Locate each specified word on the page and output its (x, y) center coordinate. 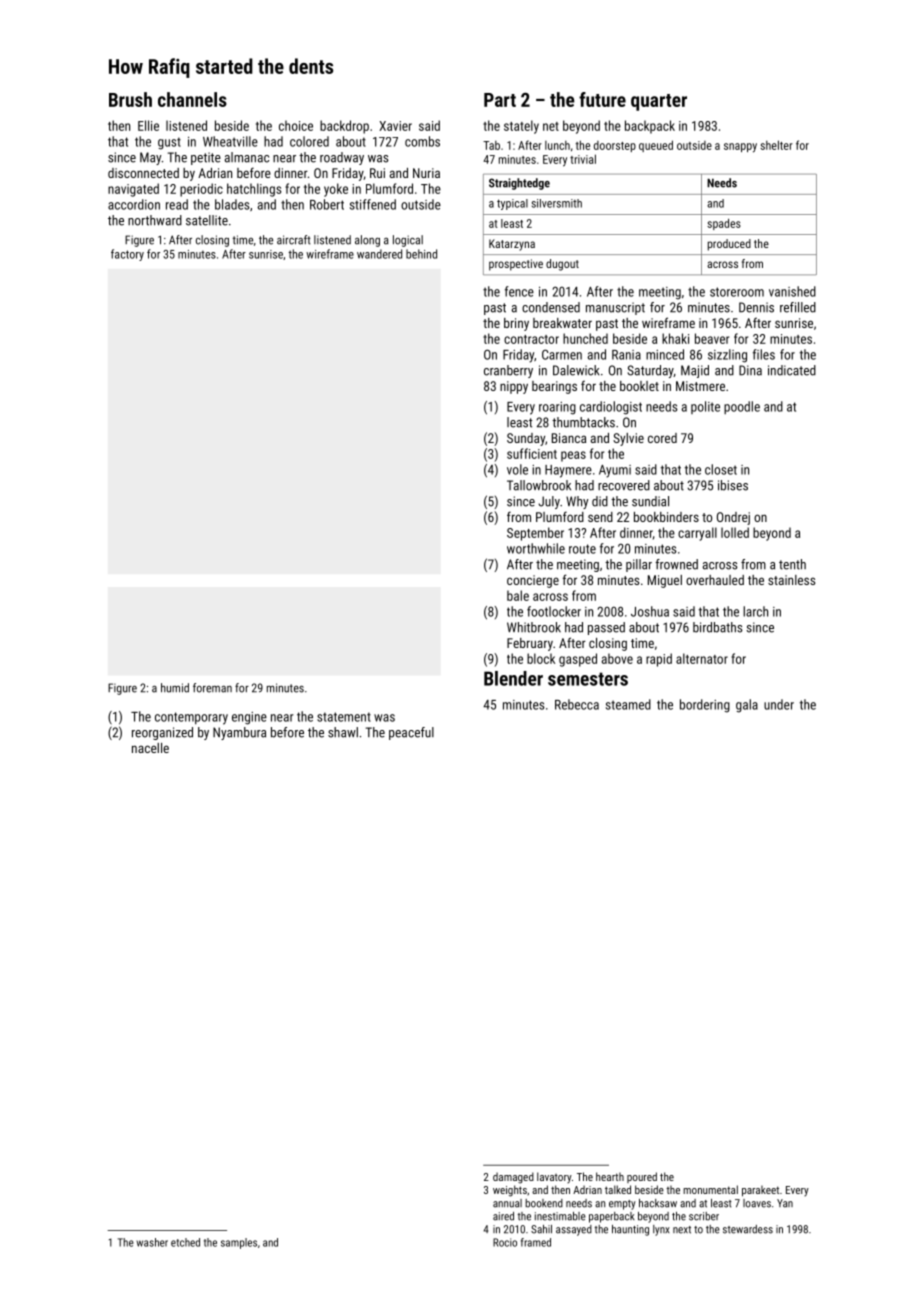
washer (152, 1242)
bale (518, 595)
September (535, 534)
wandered (379, 254)
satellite (207, 220)
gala (747, 706)
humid (175, 688)
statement (344, 717)
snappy (740, 148)
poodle (742, 407)
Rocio (505, 1242)
